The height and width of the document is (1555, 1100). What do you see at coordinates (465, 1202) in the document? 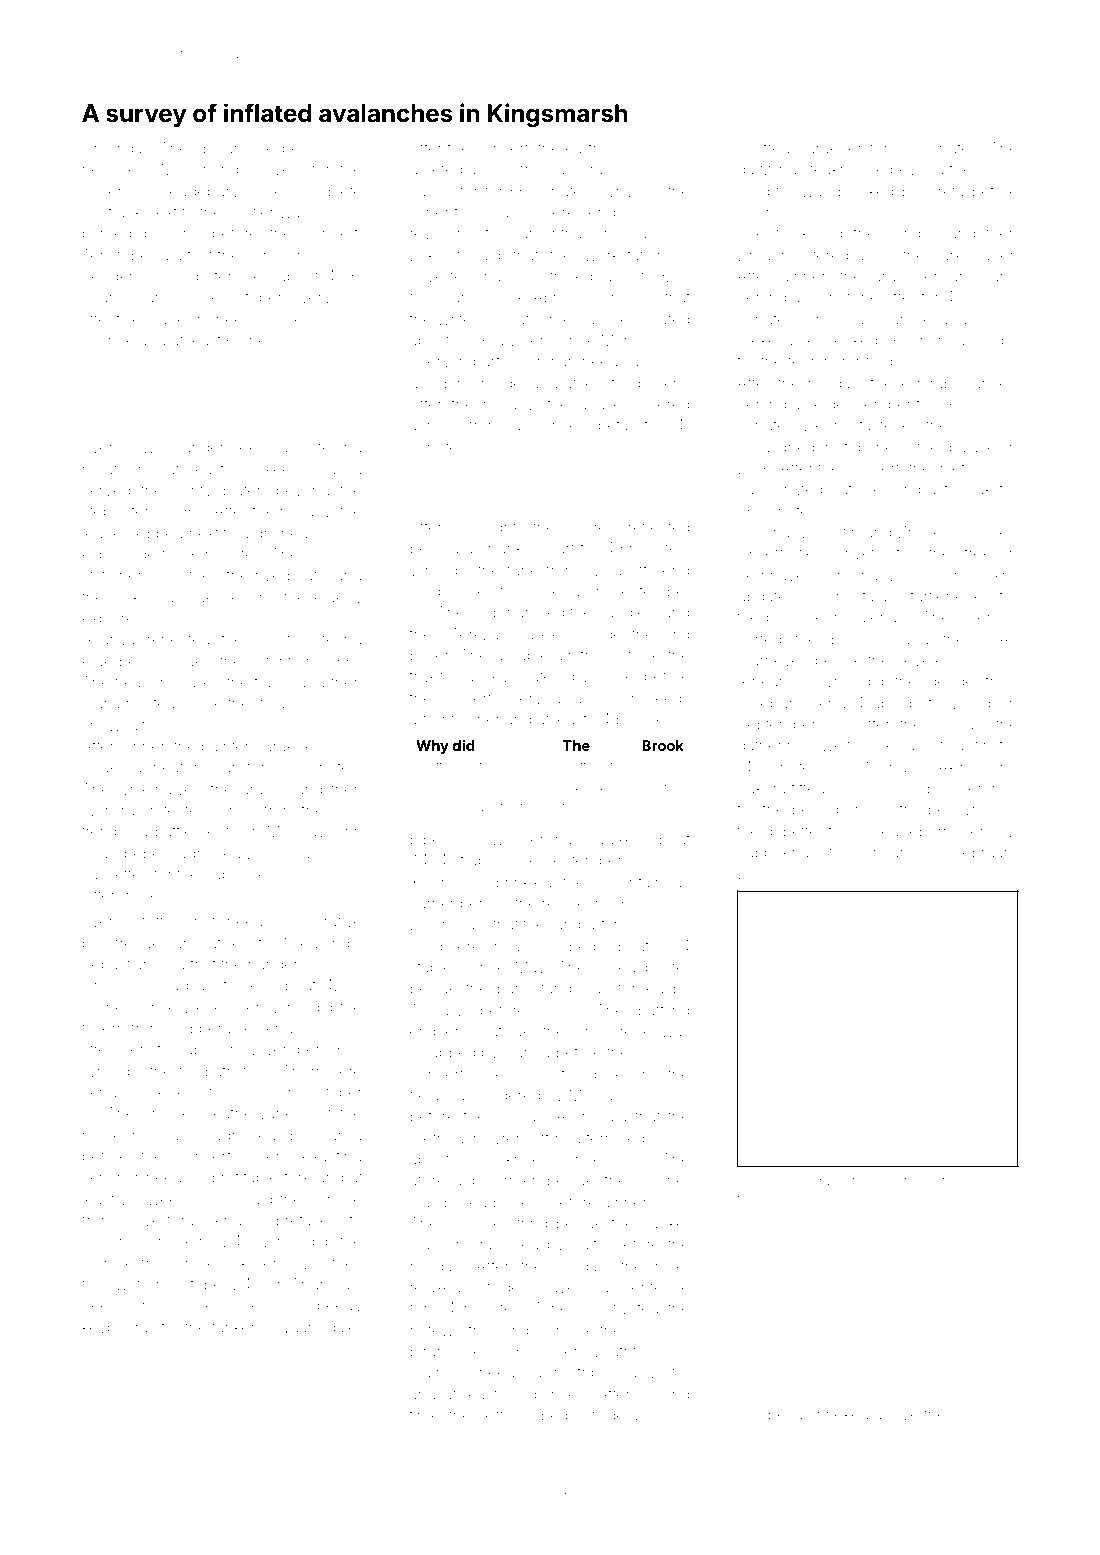
I see `boiled` at bounding box center [465, 1202].
